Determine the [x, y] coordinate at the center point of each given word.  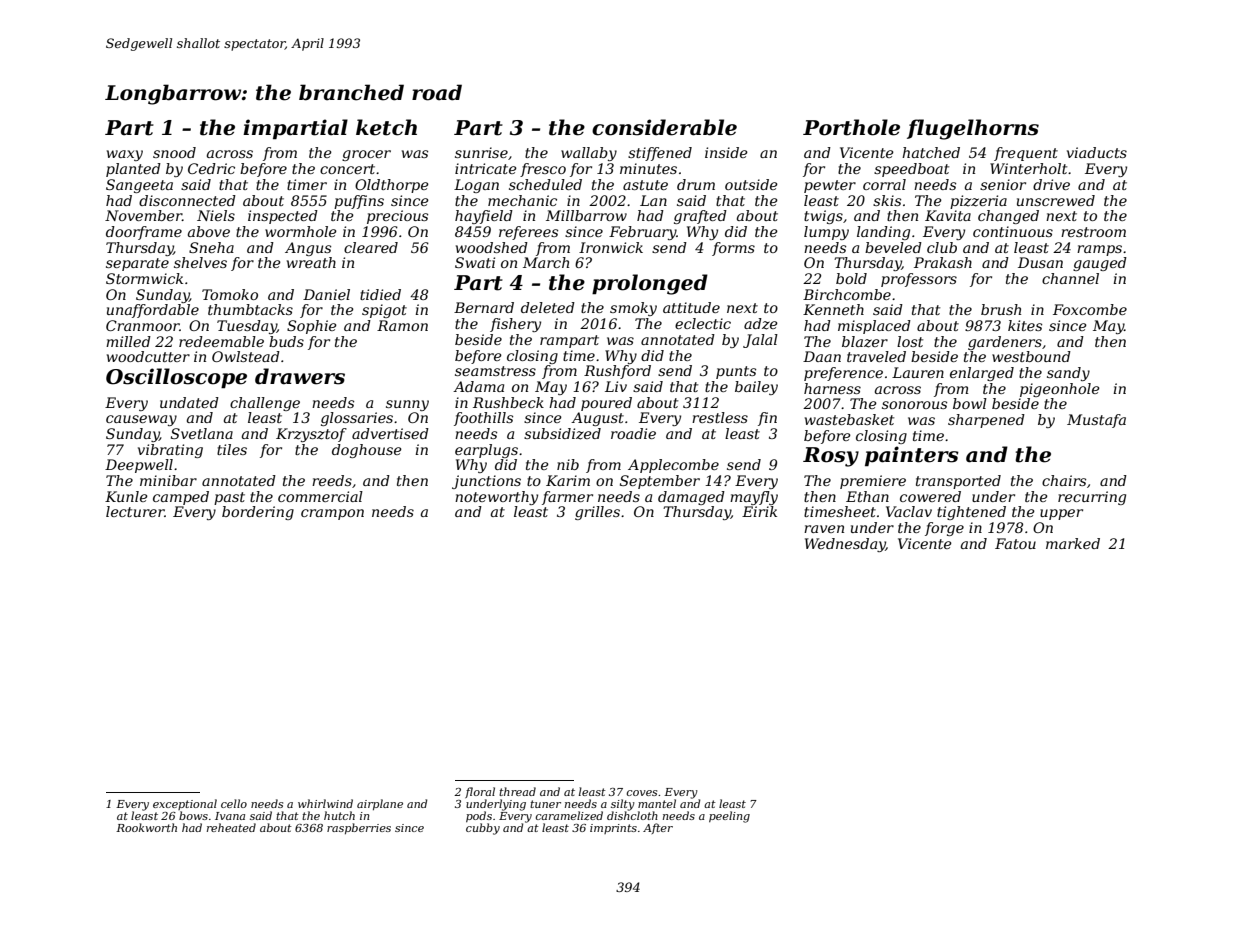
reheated [231, 827]
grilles [597, 513]
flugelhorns [973, 129]
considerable [664, 127]
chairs [1064, 480]
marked [1073, 543]
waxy [125, 155]
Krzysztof [311, 435]
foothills [483, 419]
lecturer [135, 511]
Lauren [918, 372]
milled [128, 341]
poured [606, 404]
